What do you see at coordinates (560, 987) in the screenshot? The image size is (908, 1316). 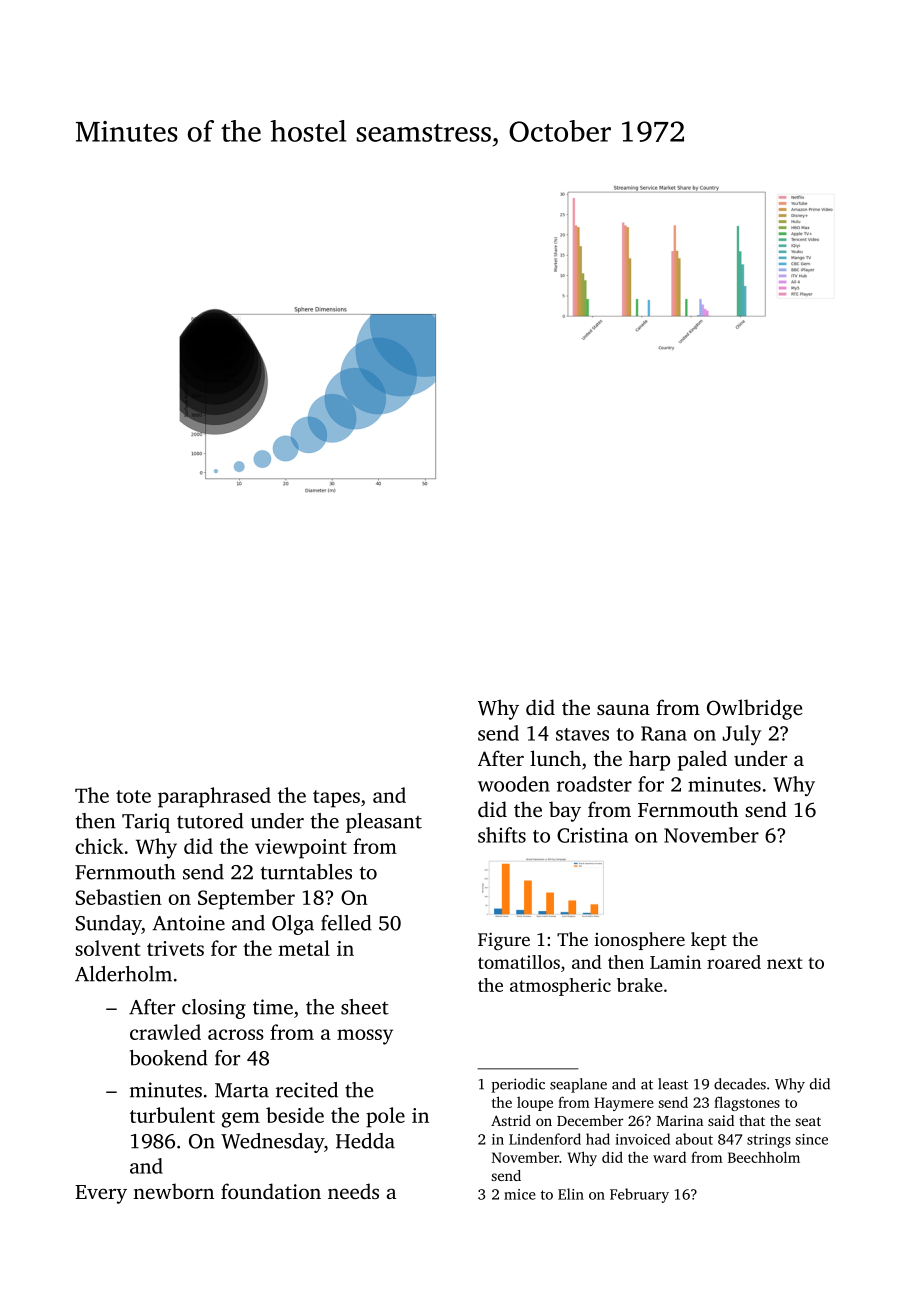 I see `atmospheric` at bounding box center [560, 987].
